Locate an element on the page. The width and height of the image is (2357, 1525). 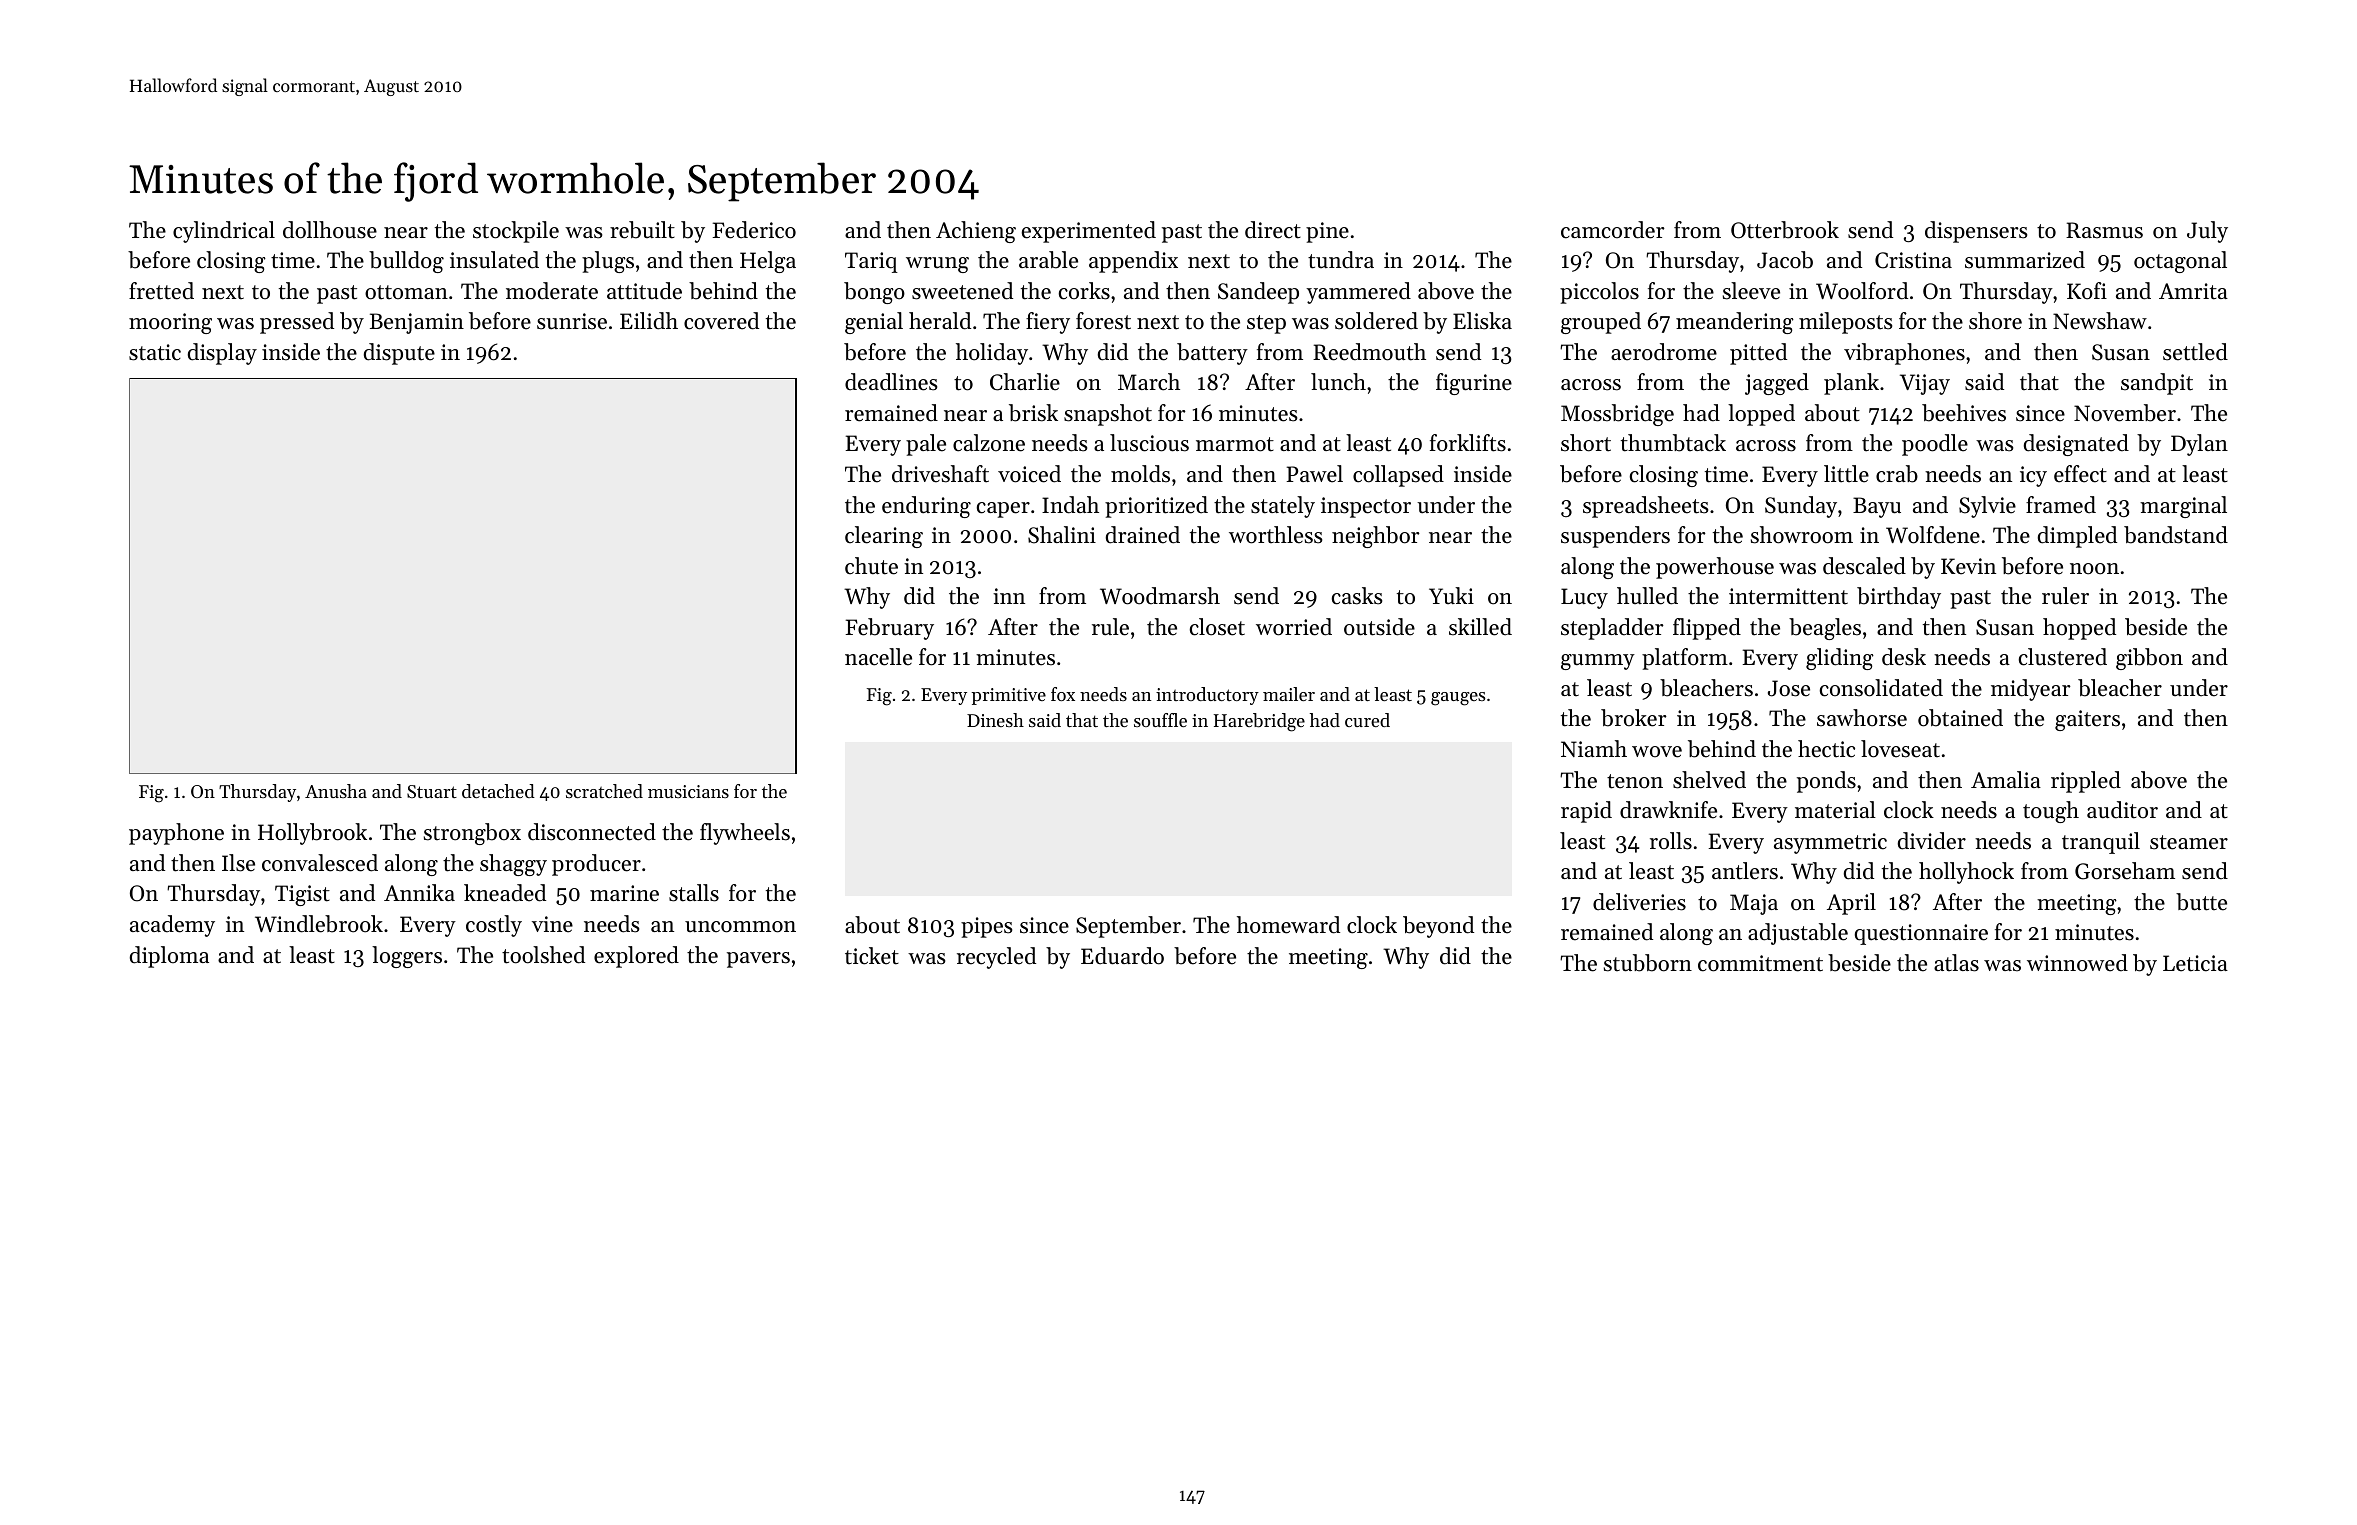
beyond is located at coordinates (1438, 927).
